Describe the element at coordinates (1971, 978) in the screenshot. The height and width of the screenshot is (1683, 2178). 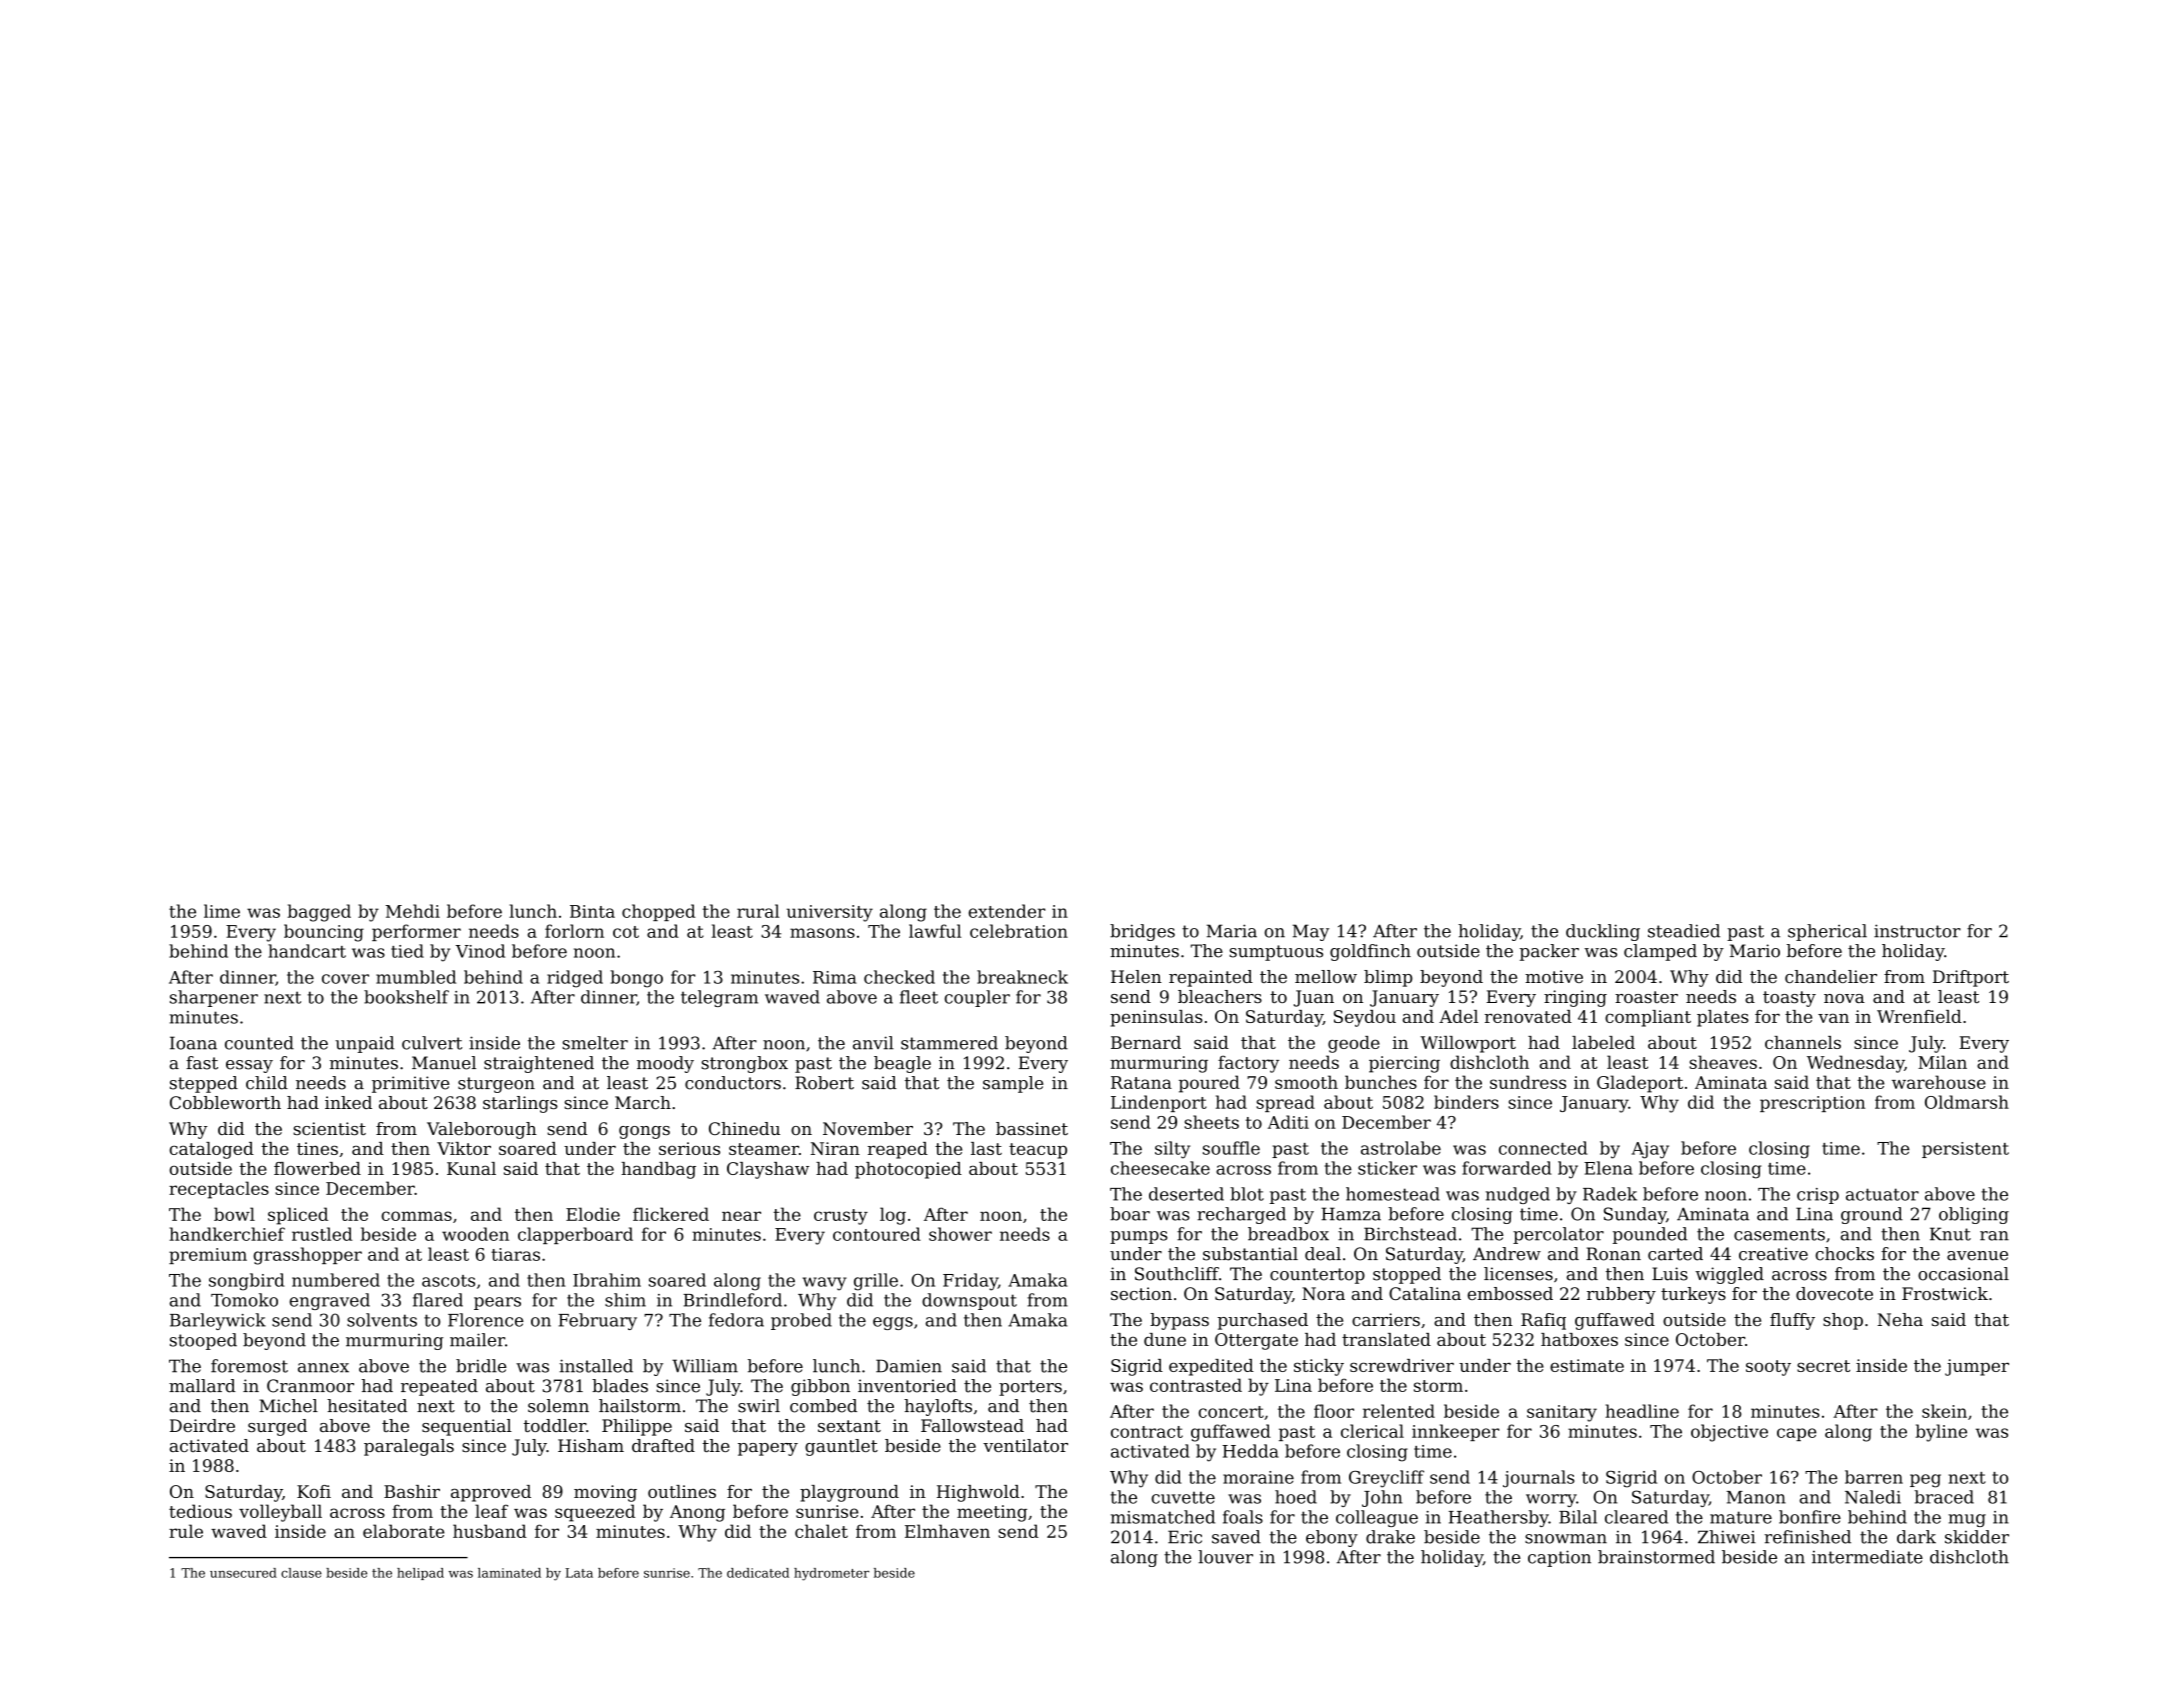
I see `Driftport` at that location.
